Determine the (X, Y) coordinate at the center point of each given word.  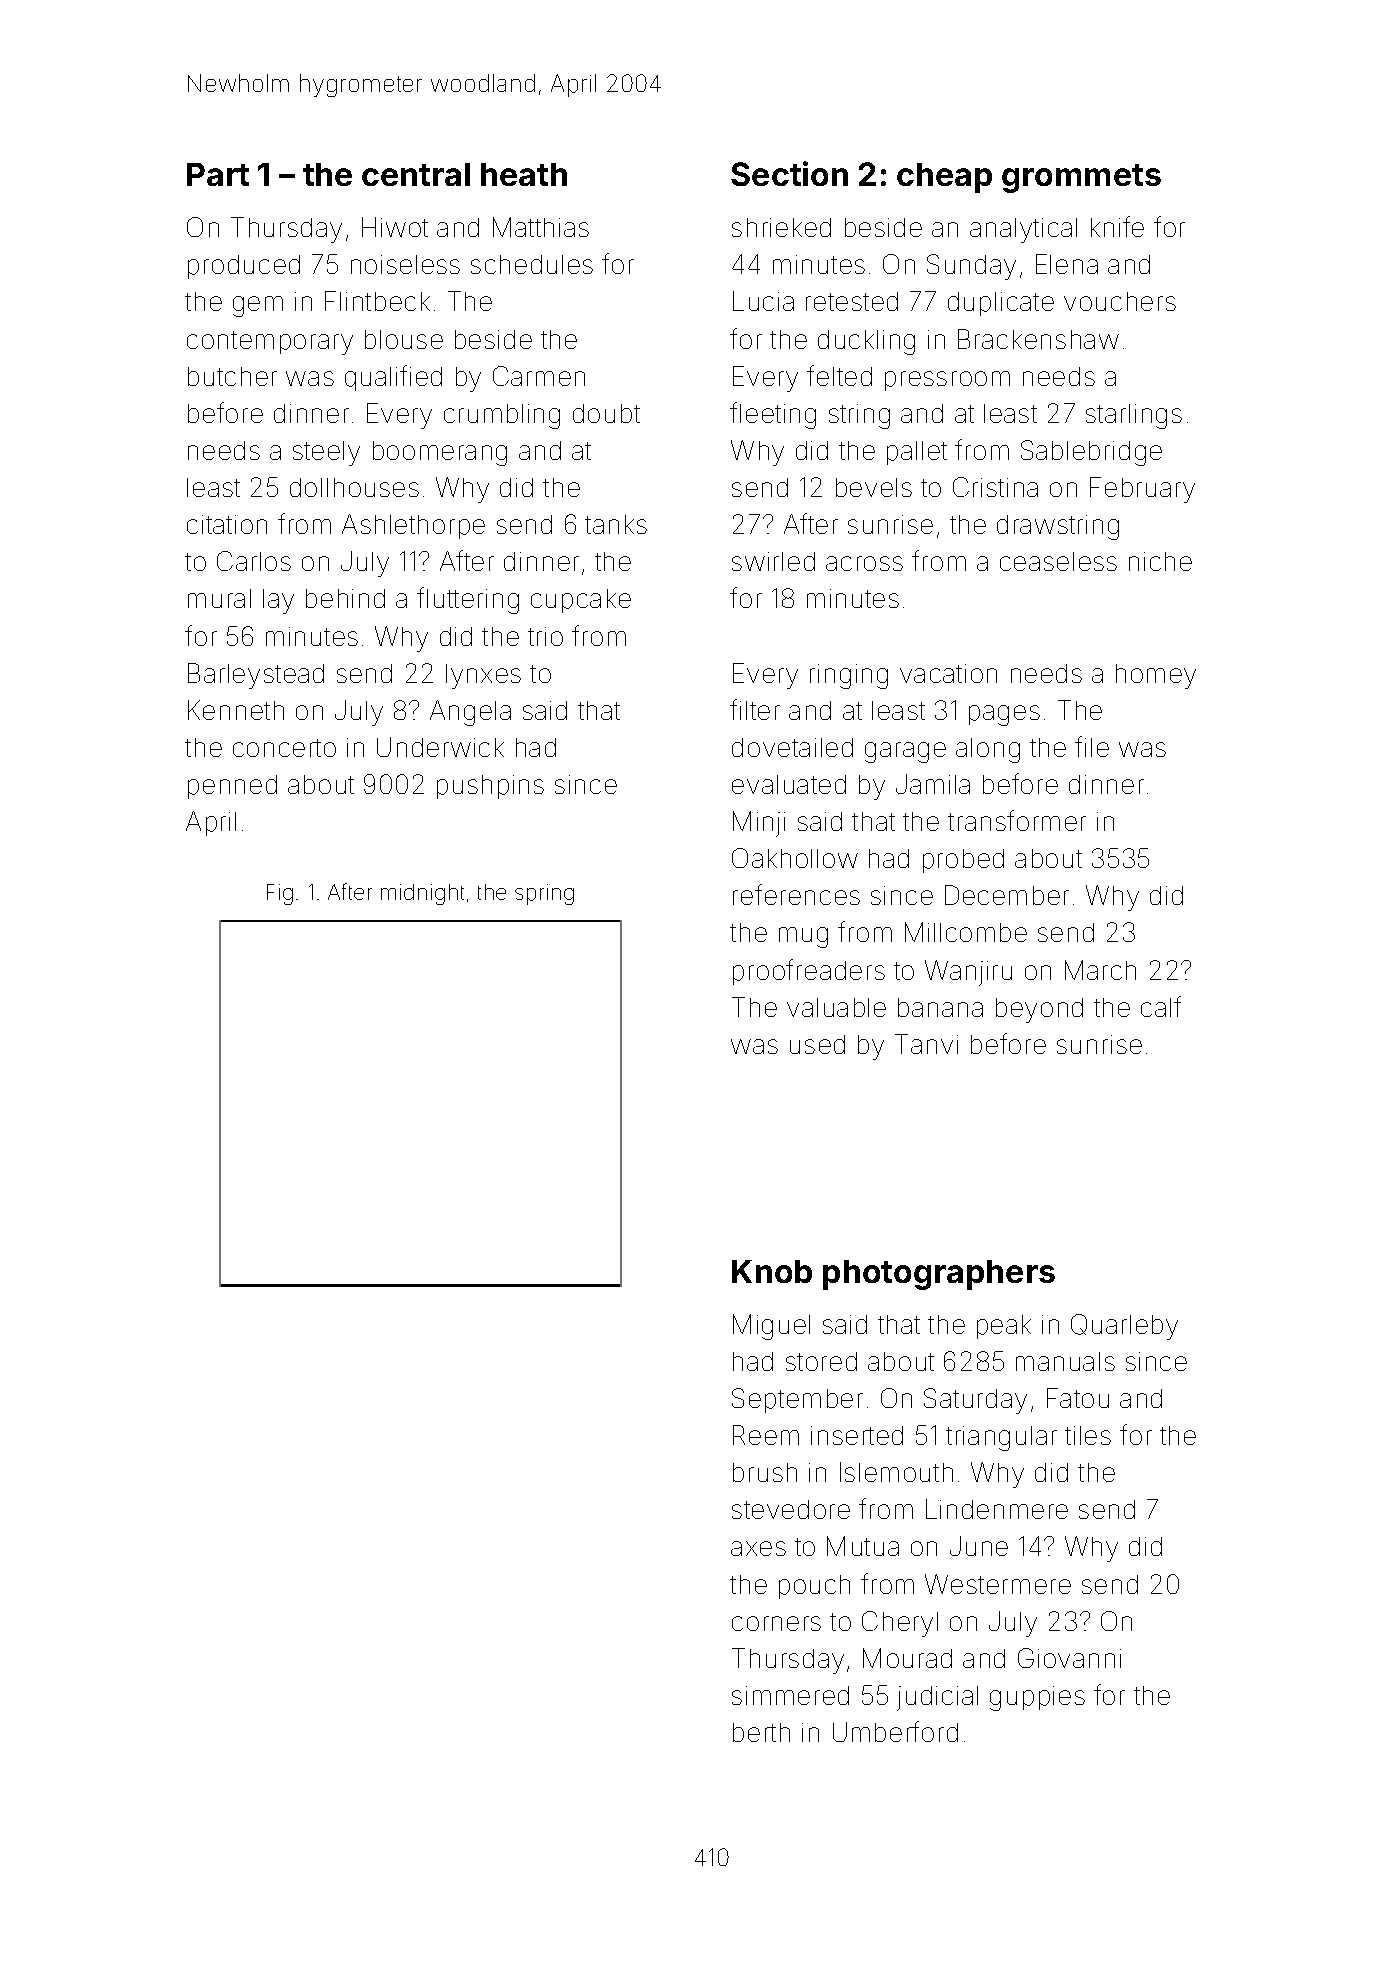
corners (776, 1623)
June (979, 1546)
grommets (1081, 178)
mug (803, 937)
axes (758, 1548)
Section (789, 173)
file (1092, 746)
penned (232, 787)
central (416, 174)
